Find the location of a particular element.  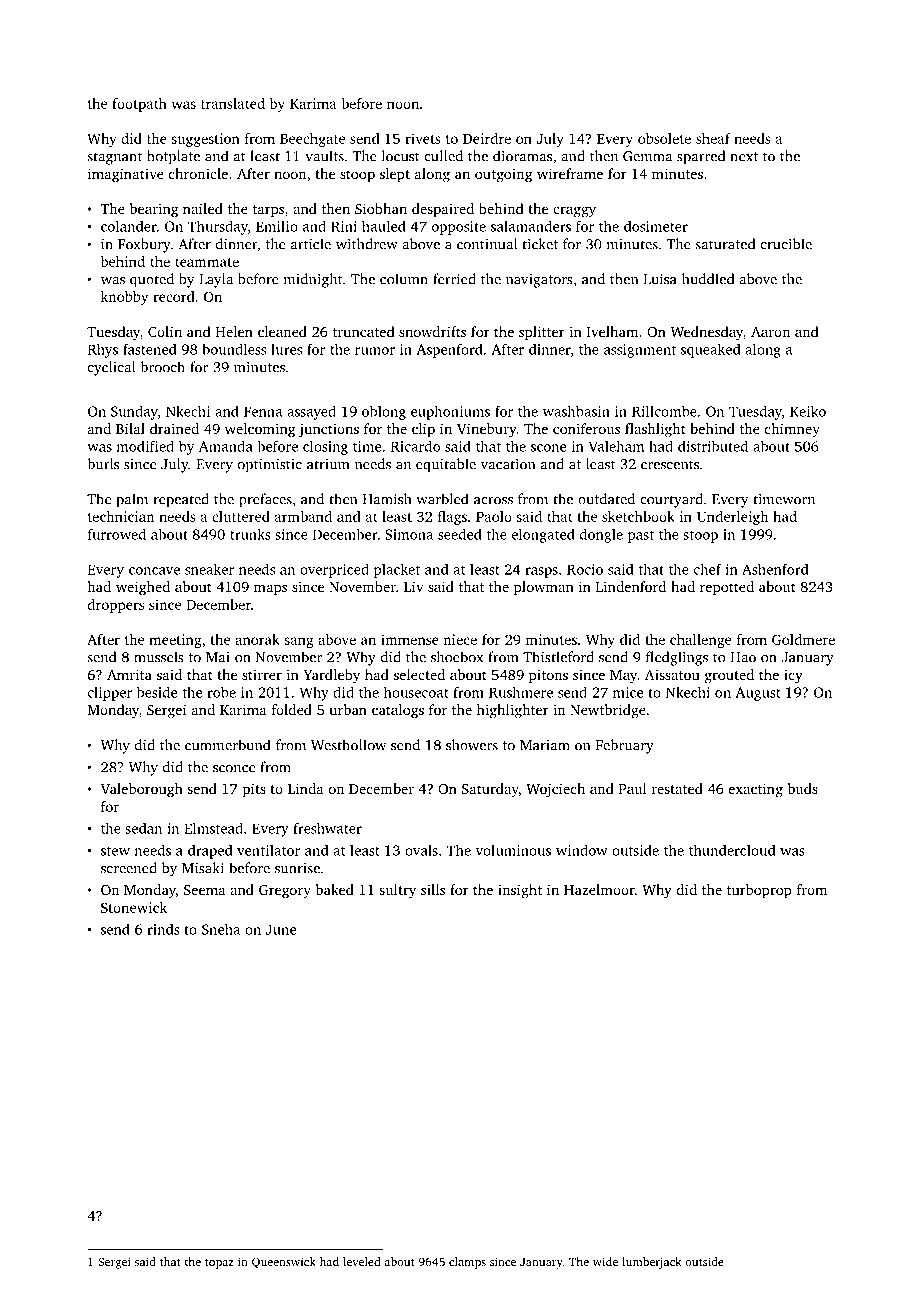

saturated is located at coordinates (725, 244).
